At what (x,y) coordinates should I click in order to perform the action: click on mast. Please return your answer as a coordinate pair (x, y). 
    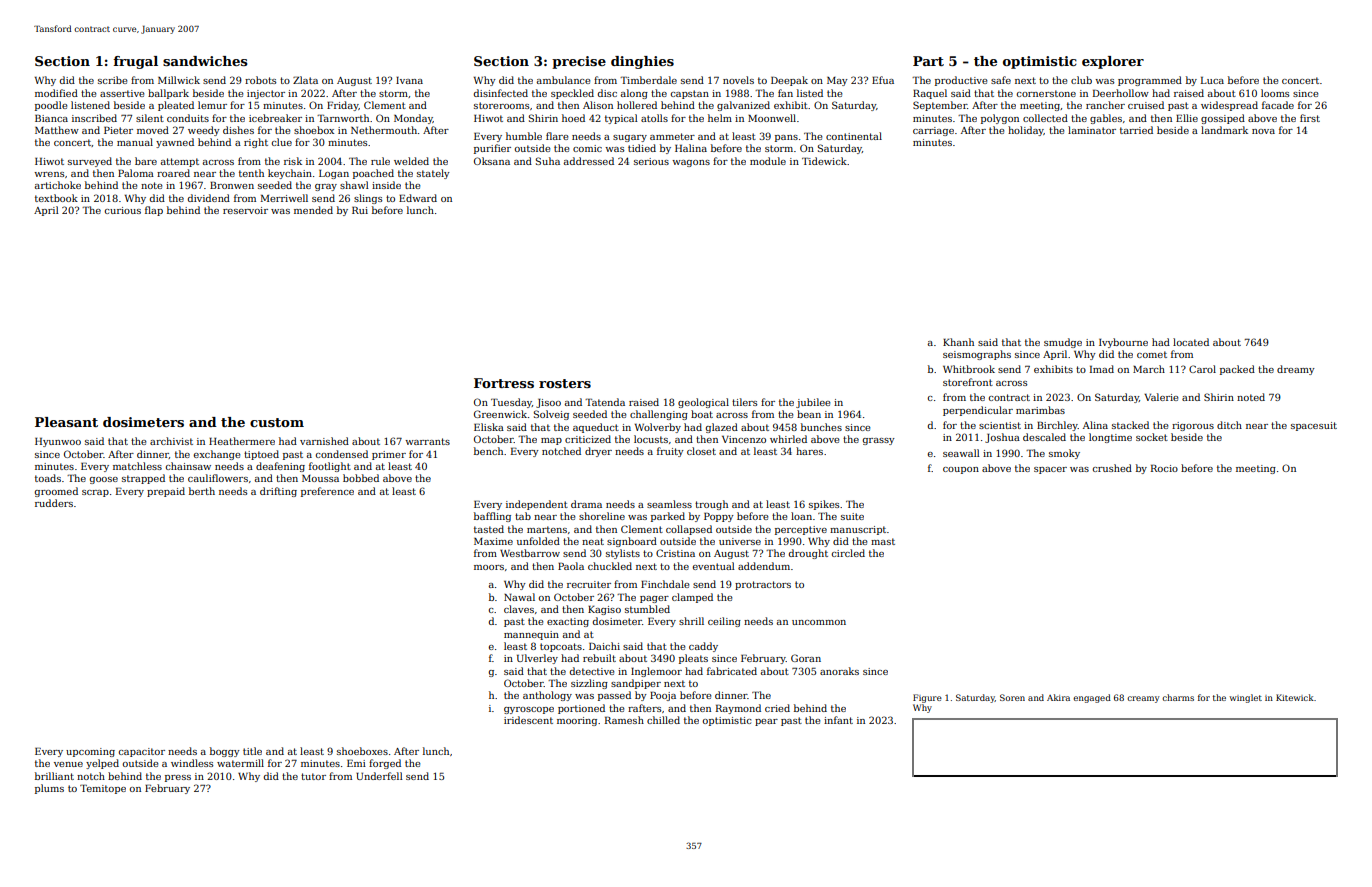
    Looking at the image, I should click on (883, 541).
